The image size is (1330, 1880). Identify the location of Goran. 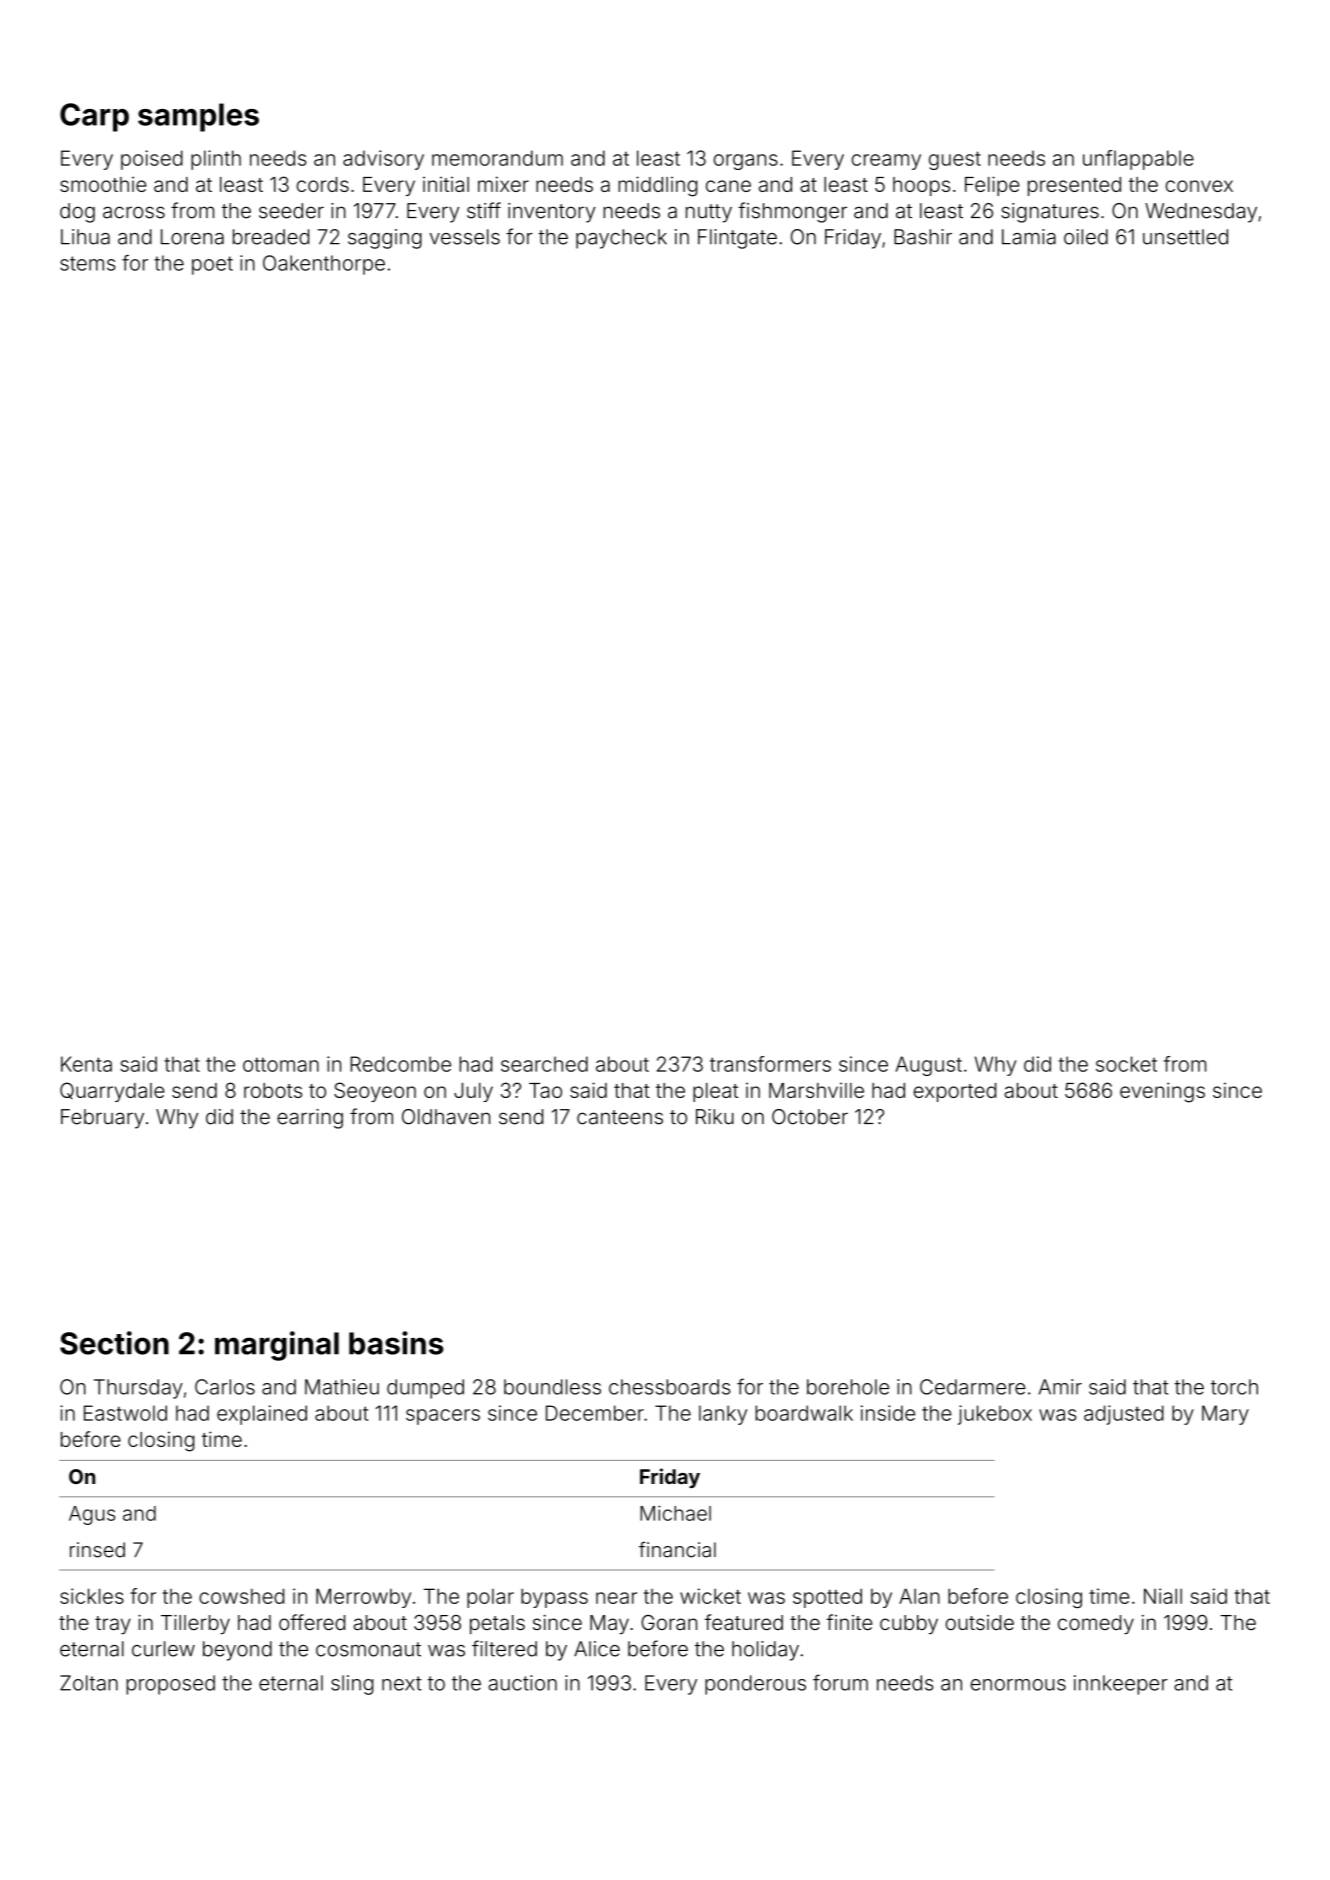
(669, 1622).
